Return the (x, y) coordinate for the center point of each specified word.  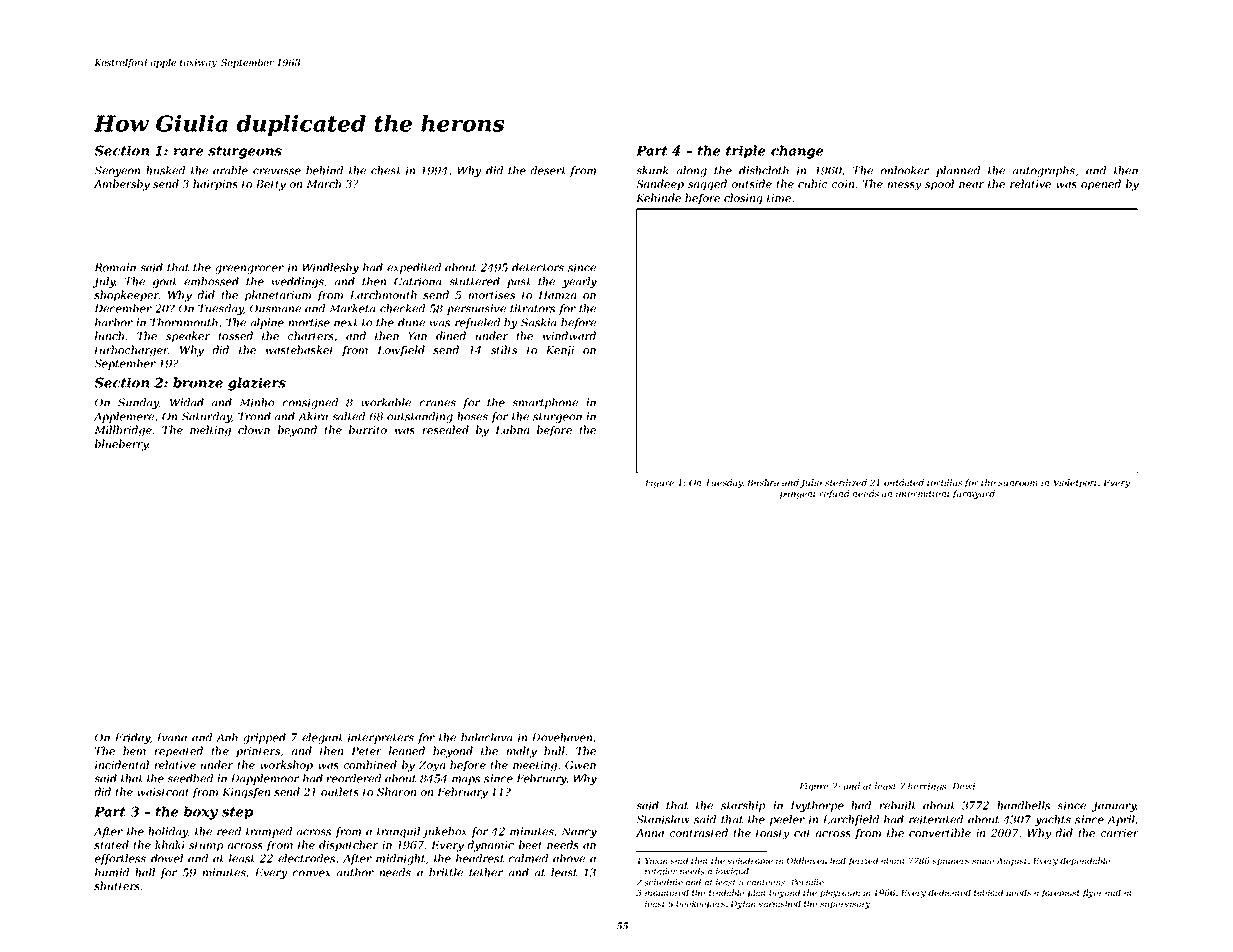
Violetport (1075, 483)
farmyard (974, 494)
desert (548, 170)
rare (189, 152)
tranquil (398, 832)
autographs (1044, 171)
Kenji (560, 351)
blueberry (121, 445)
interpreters (381, 738)
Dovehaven (562, 737)
